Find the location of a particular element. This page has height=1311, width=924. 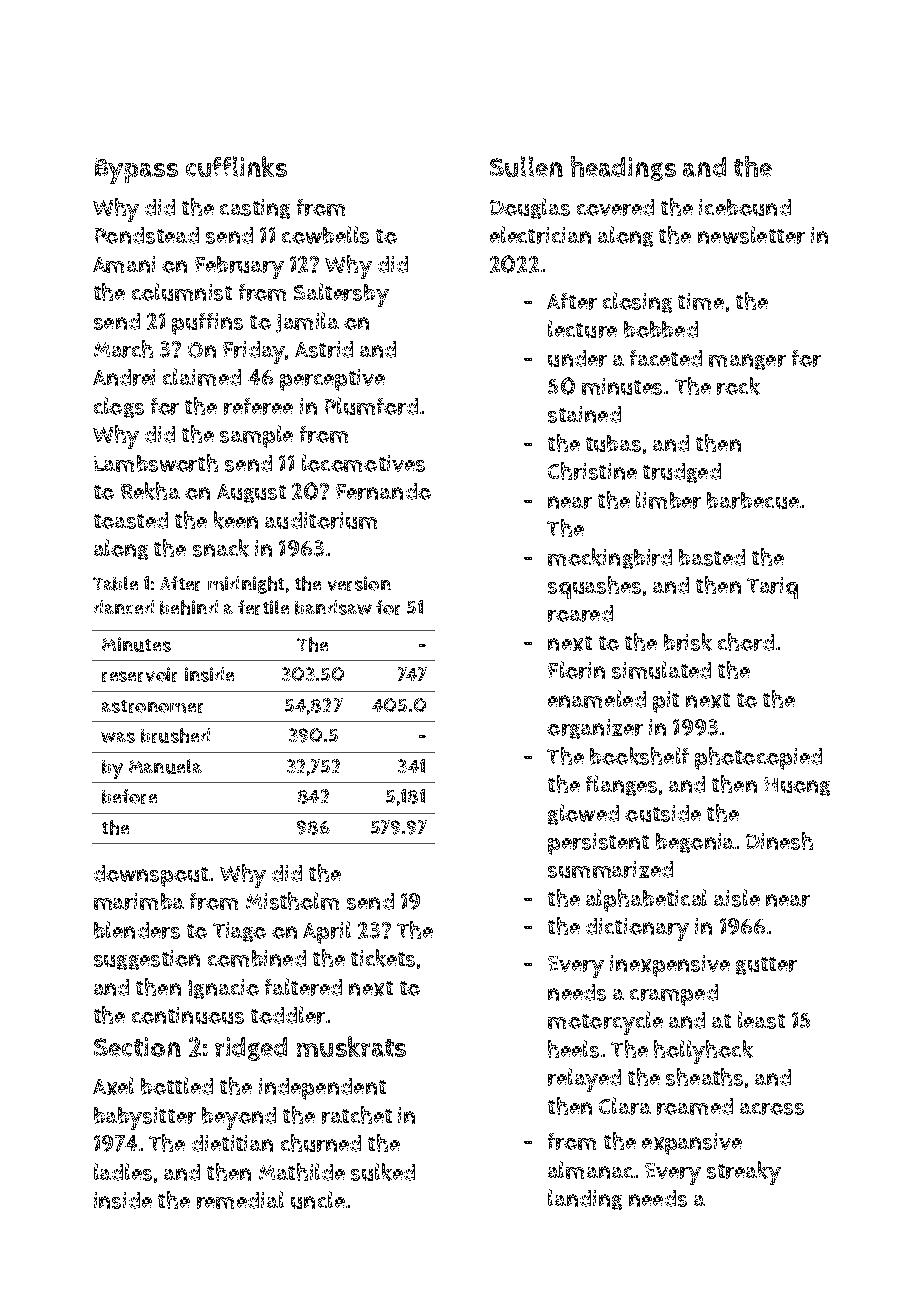

behind is located at coordinates (189, 607).
